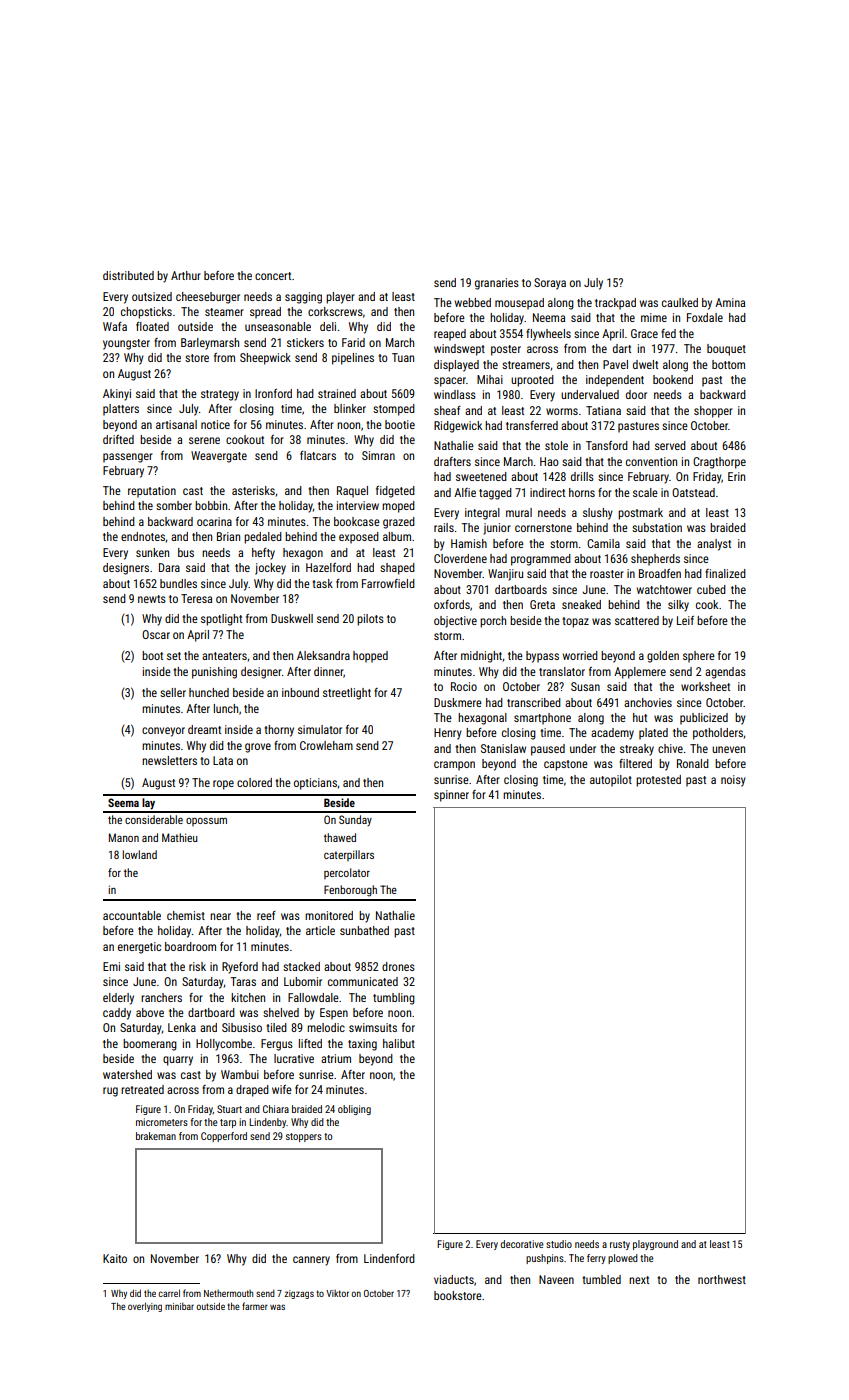 The width and height of the screenshot is (849, 1400). I want to click on noisy, so click(733, 781).
